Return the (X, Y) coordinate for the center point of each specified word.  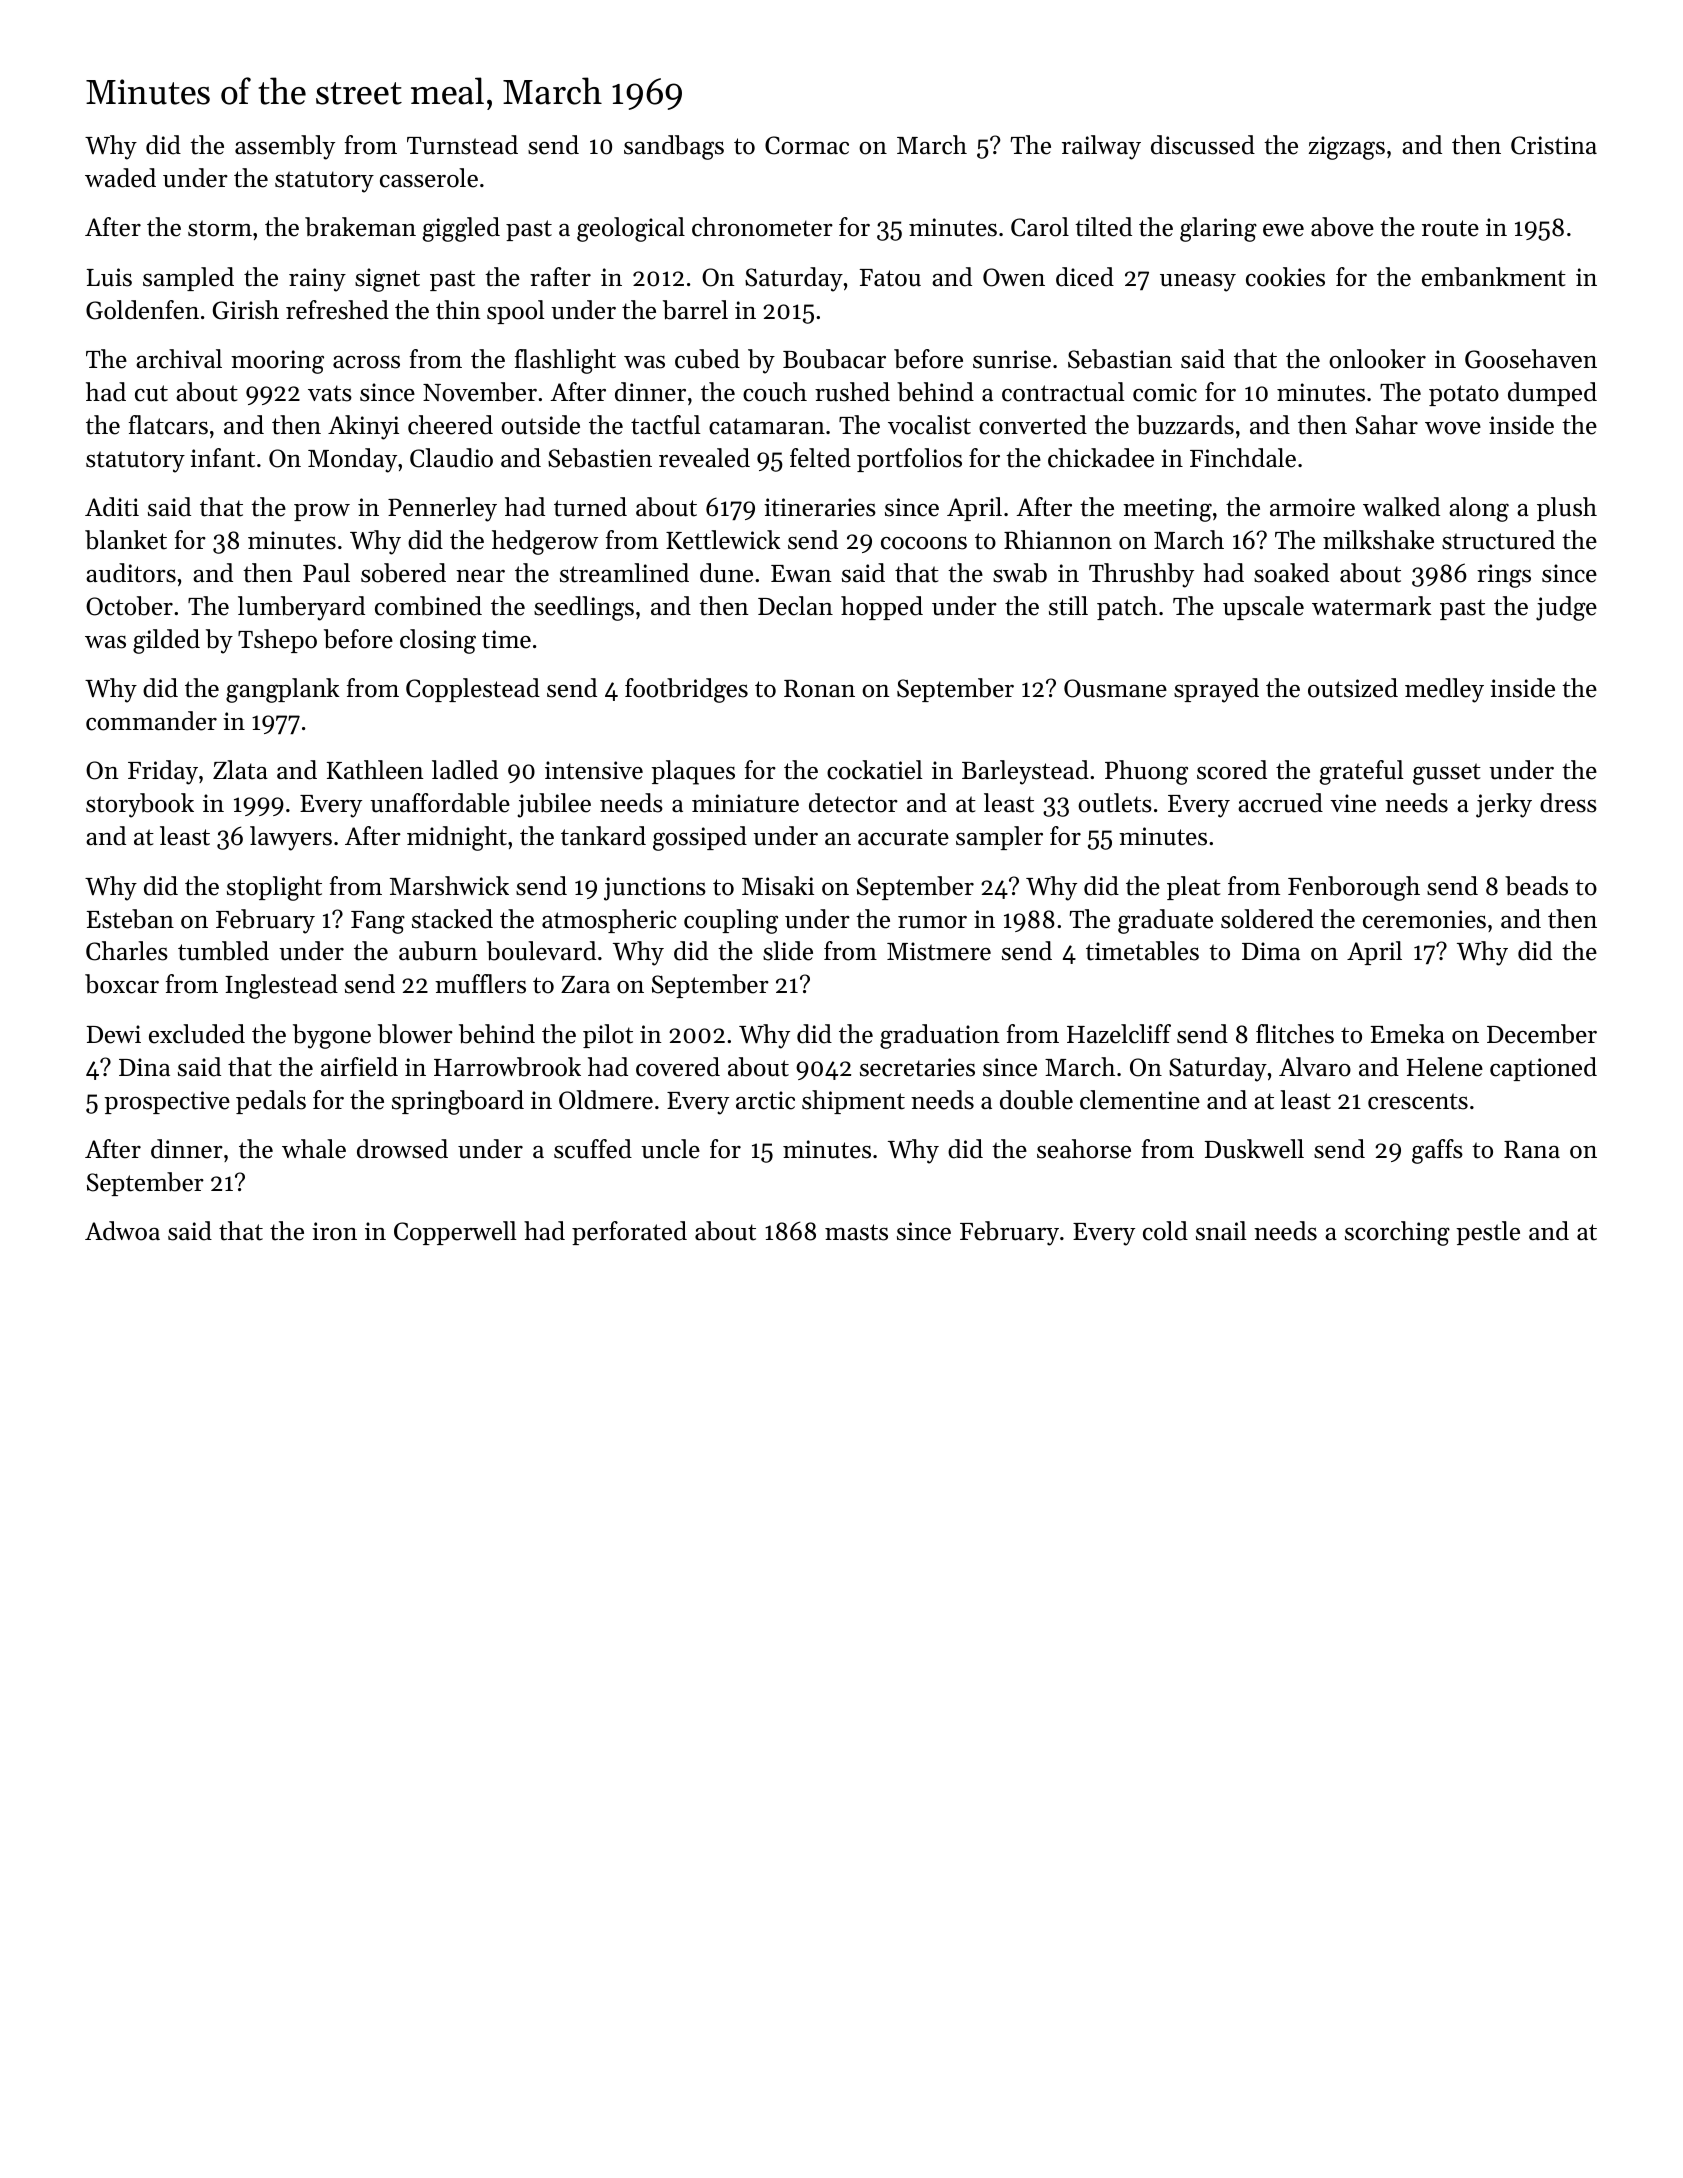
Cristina (1554, 145)
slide (788, 951)
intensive (594, 770)
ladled (465, 770)
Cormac (807, 145)
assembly (285, 147)
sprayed (1216, 690)
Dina (144, 1067)
